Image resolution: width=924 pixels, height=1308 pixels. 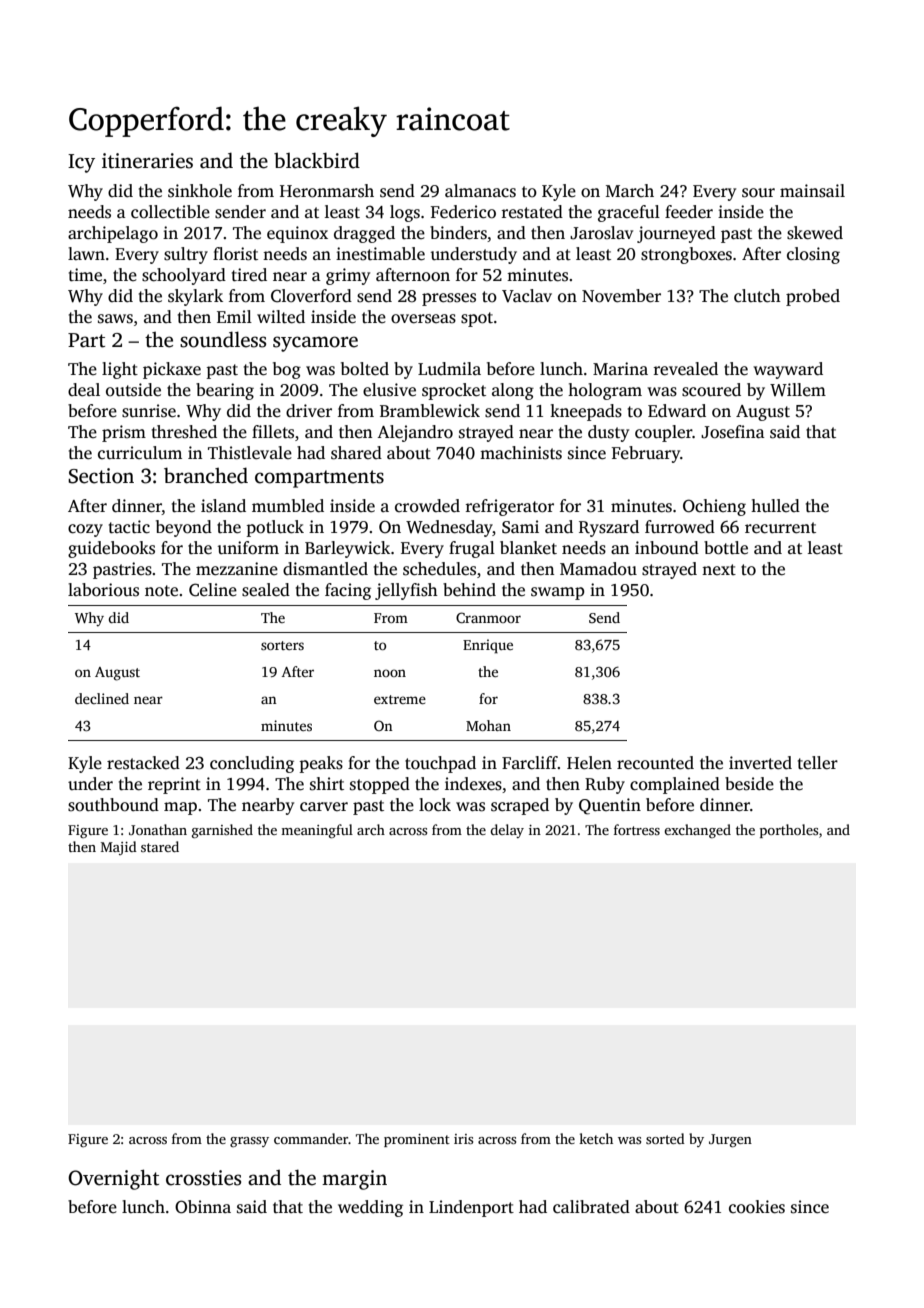 I want to click on concluding, so click(x=252, y=764).
